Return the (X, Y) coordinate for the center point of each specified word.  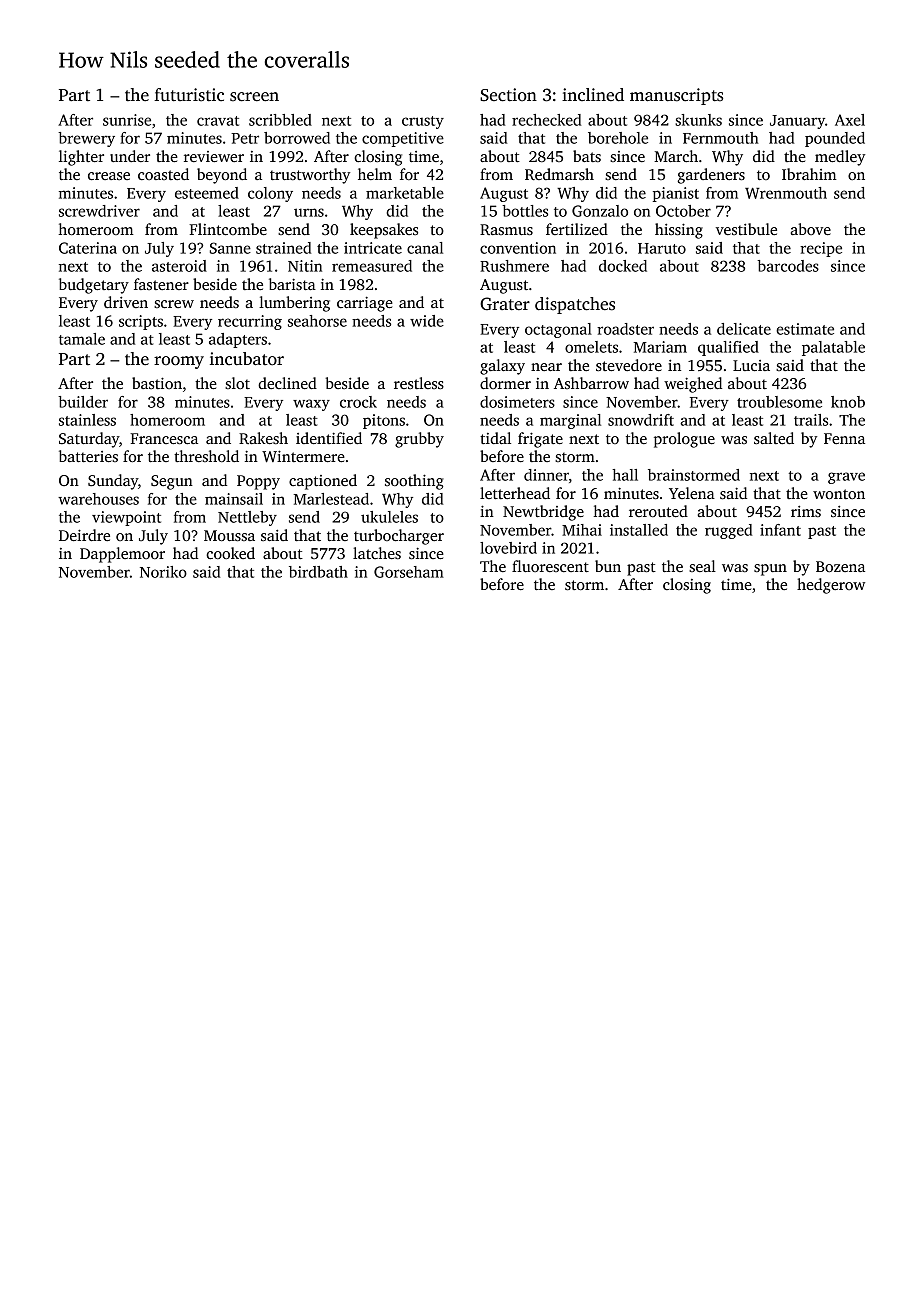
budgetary (94, 286)
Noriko (163, 572)
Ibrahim (809, 174)
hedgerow (831, 586)
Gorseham (409, 572)
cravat (218, 121)
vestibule (746, 229)
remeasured (372, 266)
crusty (423, 122)
